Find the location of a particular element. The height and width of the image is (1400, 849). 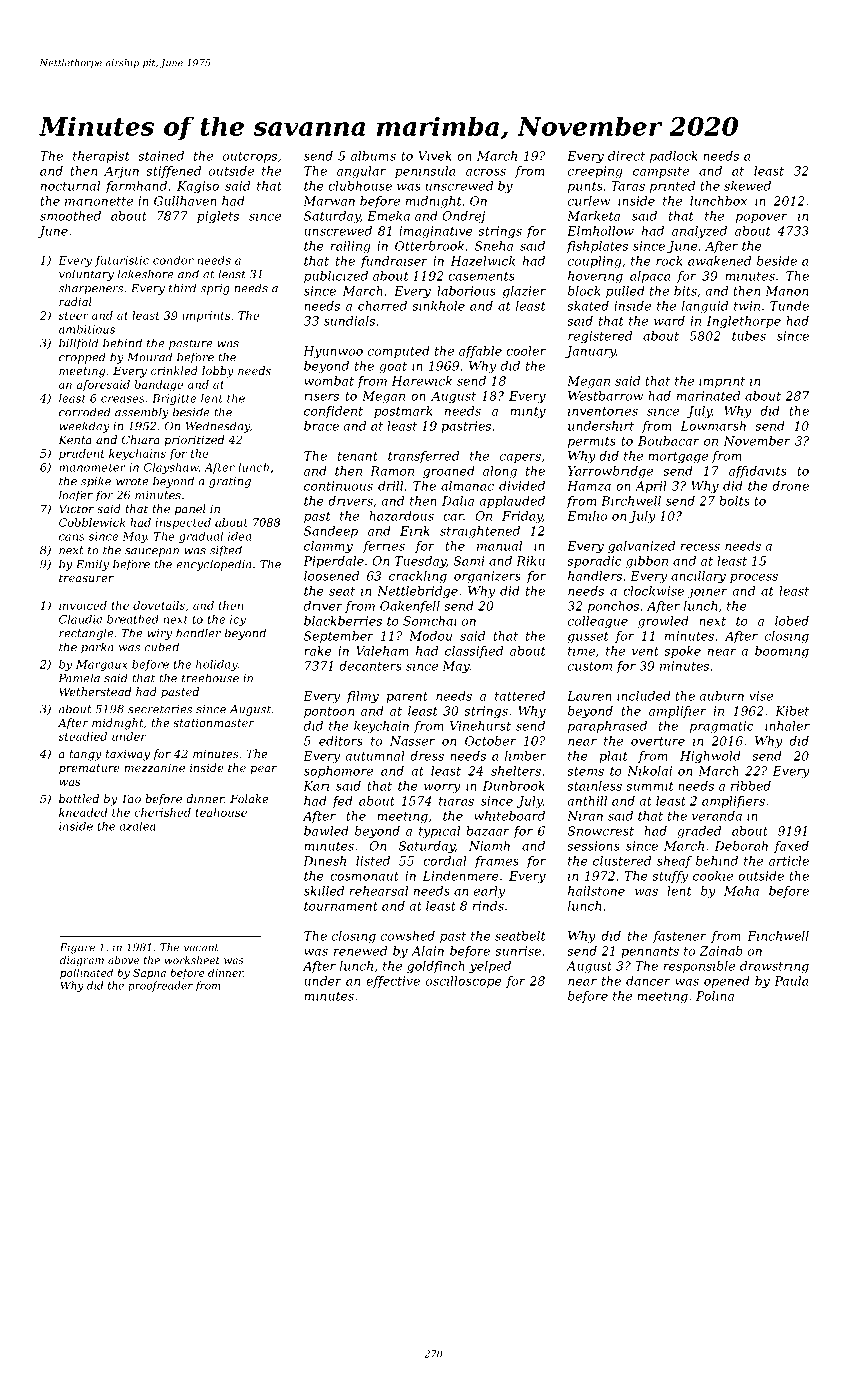

smoothed is located at coordinates (70, 216).
